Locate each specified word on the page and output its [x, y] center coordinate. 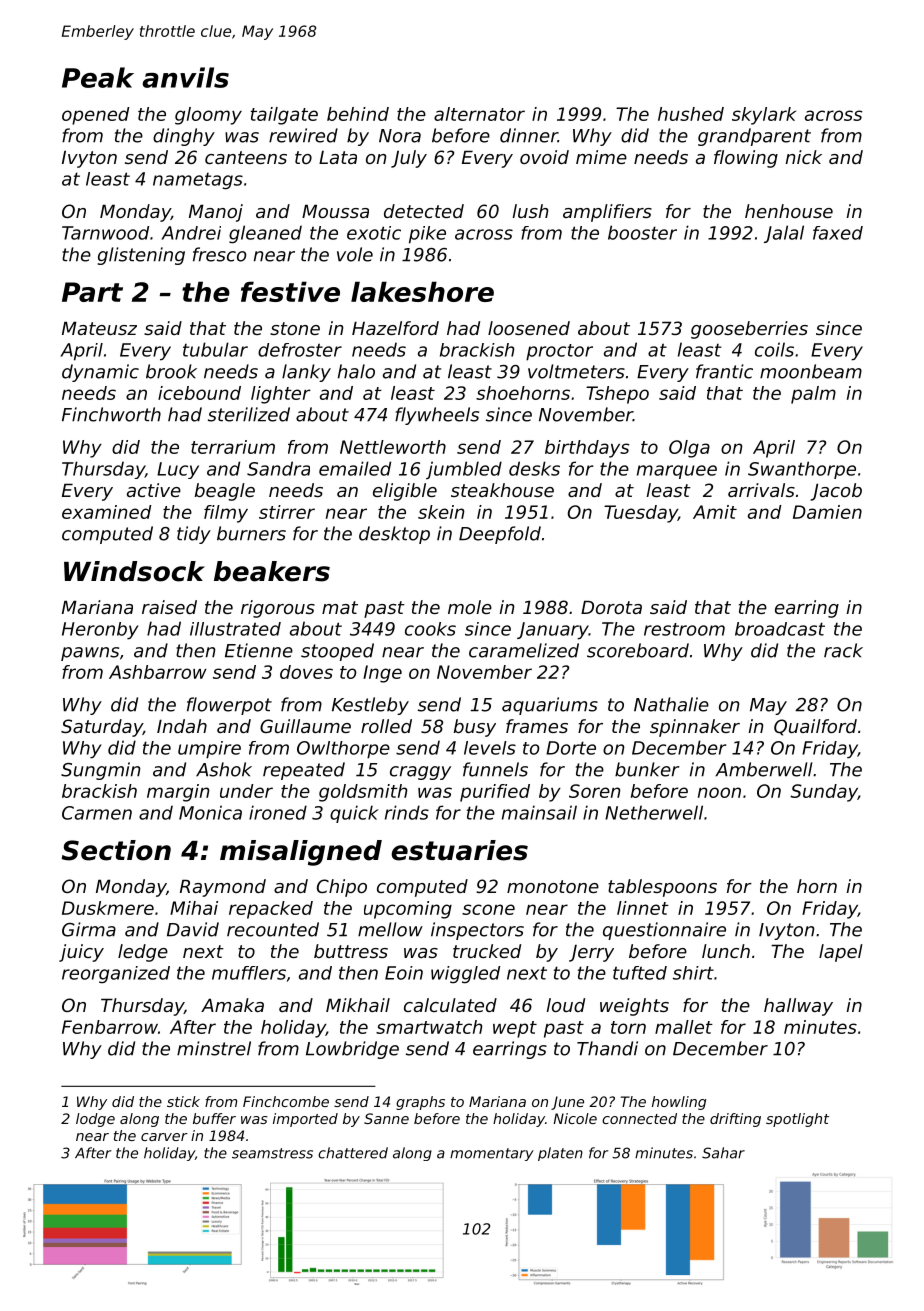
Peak [98, 77]
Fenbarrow [110, 1027]
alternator [479, 114]
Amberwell [763, 769]
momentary [492, 1154]
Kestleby [370, 706]
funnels [495, 769]
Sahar [723, 1153]
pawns [90, 654]
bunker [647, 769]
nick [803, 157]
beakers [272, 571]
